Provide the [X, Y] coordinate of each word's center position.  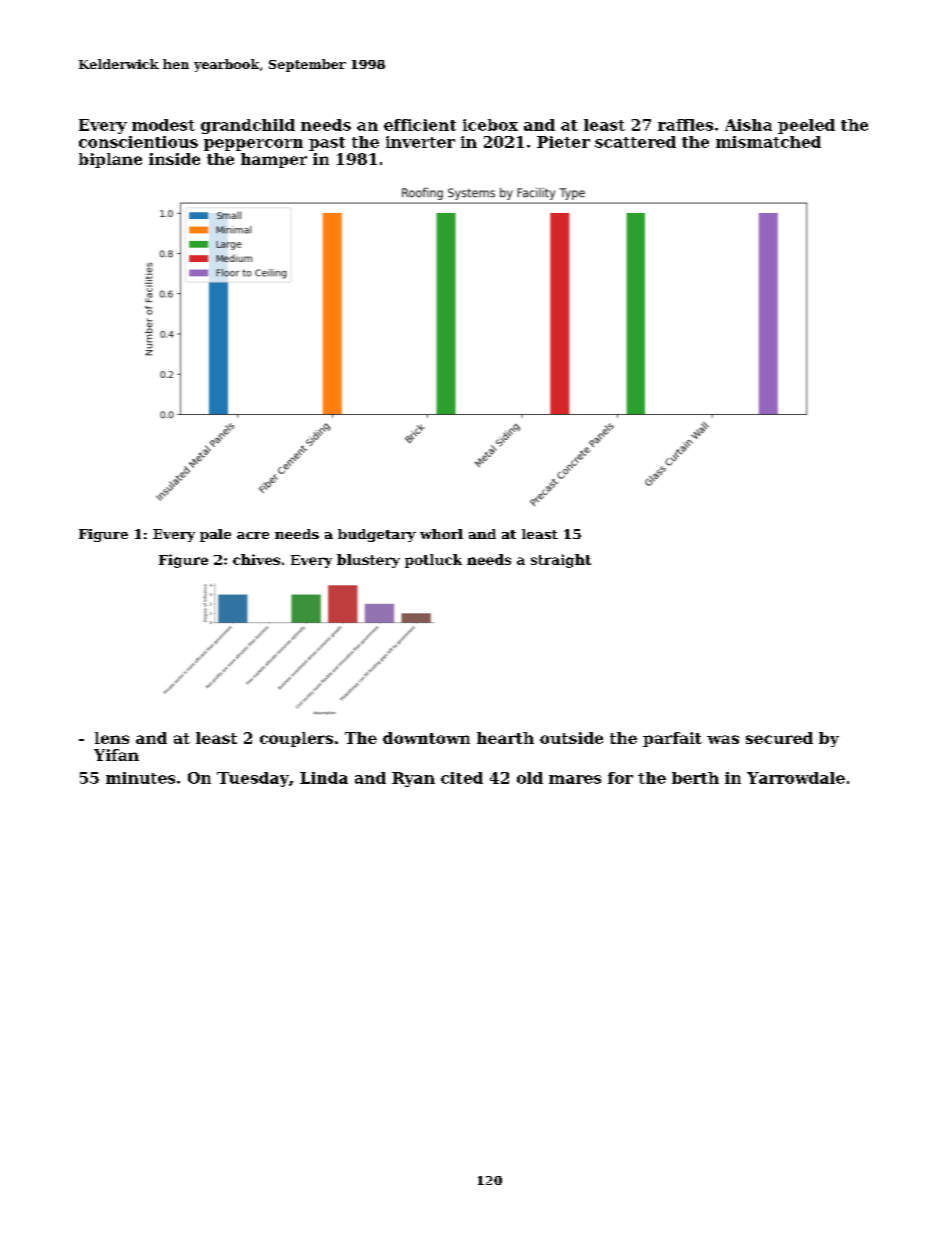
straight [561, 561]
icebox [490, 125]
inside [174, 159]
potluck [433, 561]
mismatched [768, 142]
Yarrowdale [796, 778]
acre [253, 535]
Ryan [413, 779]
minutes [140, 778]
